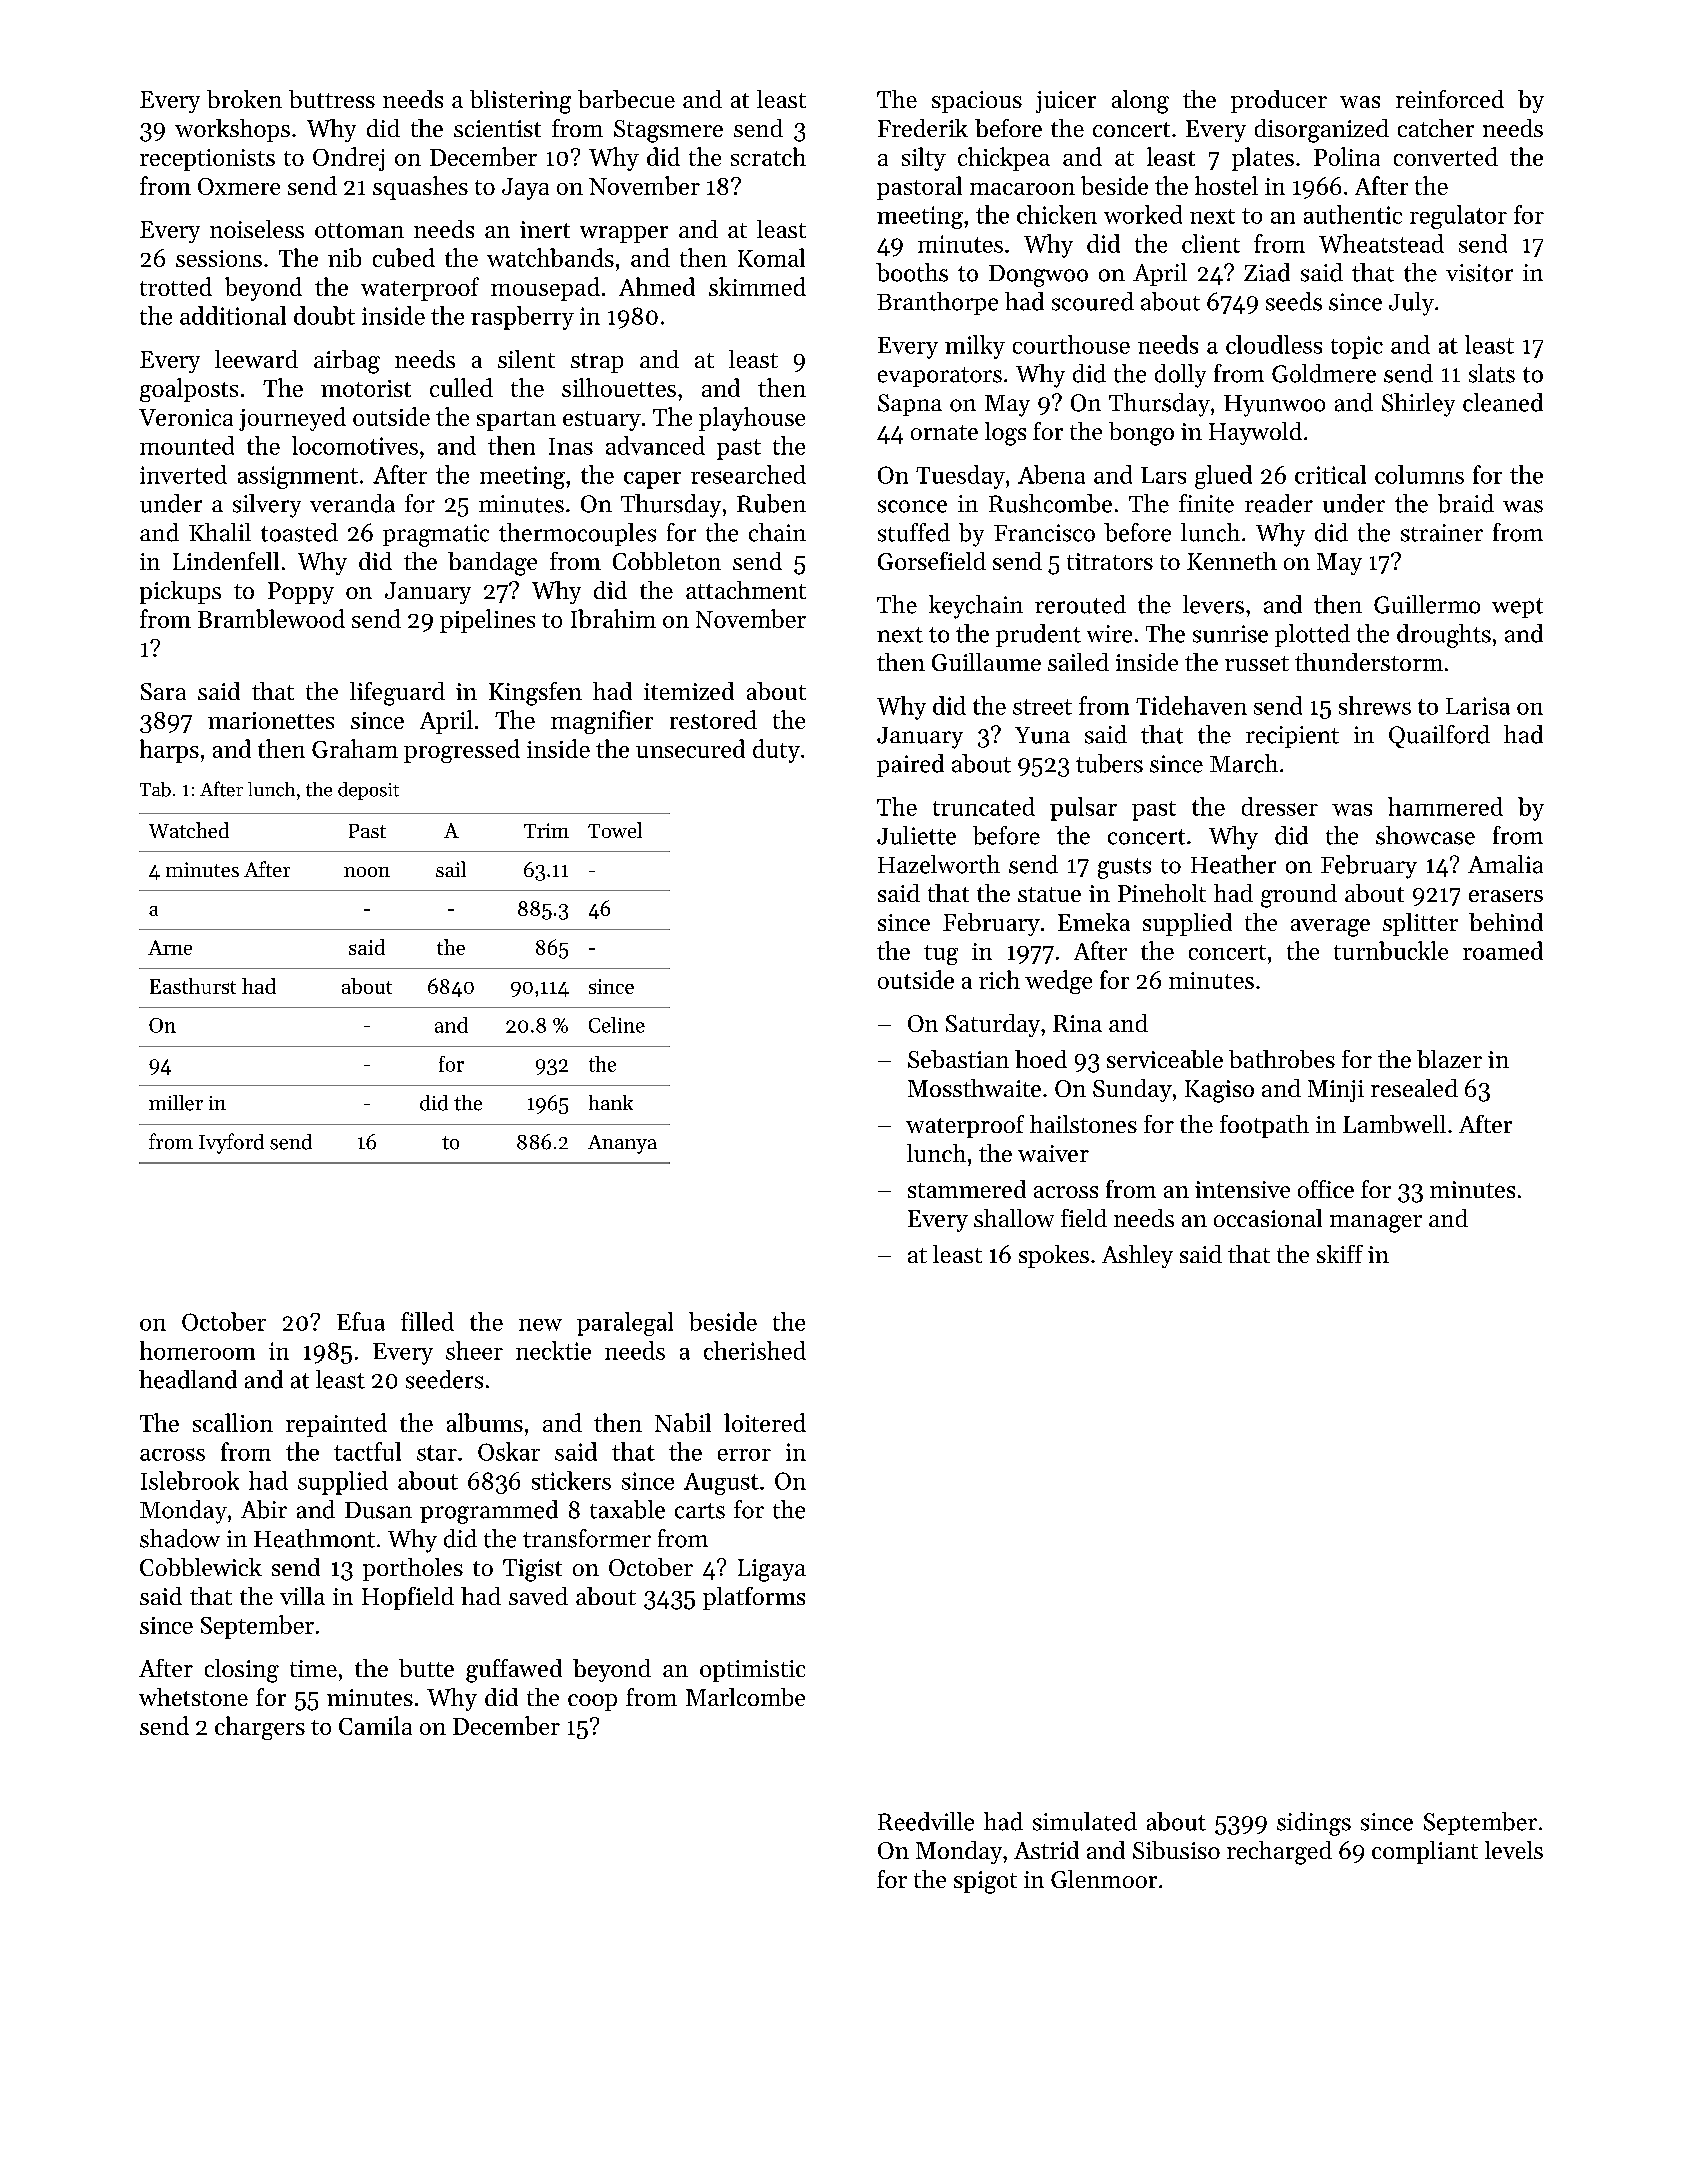  Describe the element at coordinates (926, 1821) in the screenshot. I see `Reedville` at that location.
